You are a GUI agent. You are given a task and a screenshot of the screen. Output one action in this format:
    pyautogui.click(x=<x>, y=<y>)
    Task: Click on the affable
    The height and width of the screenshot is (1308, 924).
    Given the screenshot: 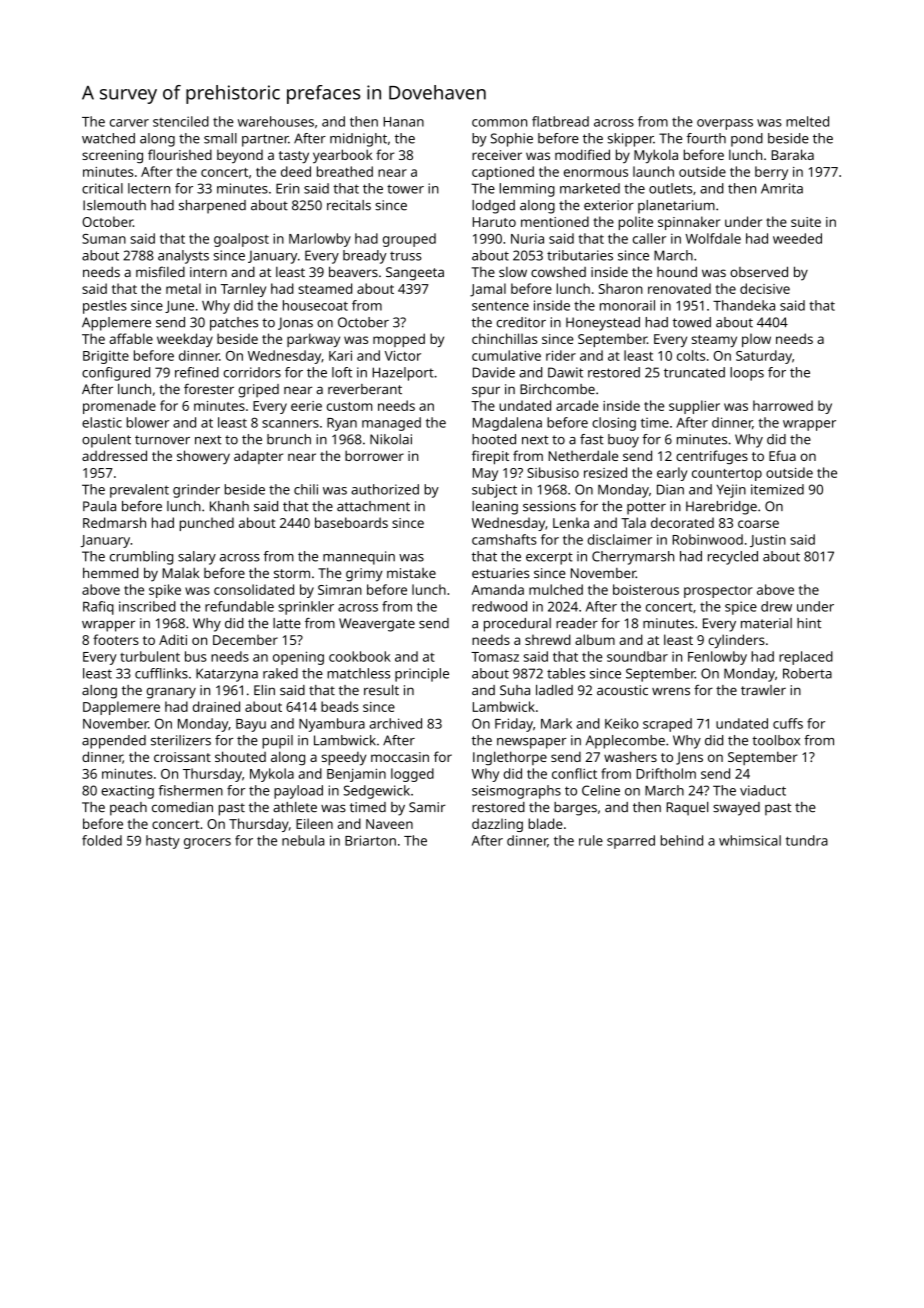 What is the action you would take?
    pyautogui.click(x=131, y=338)
